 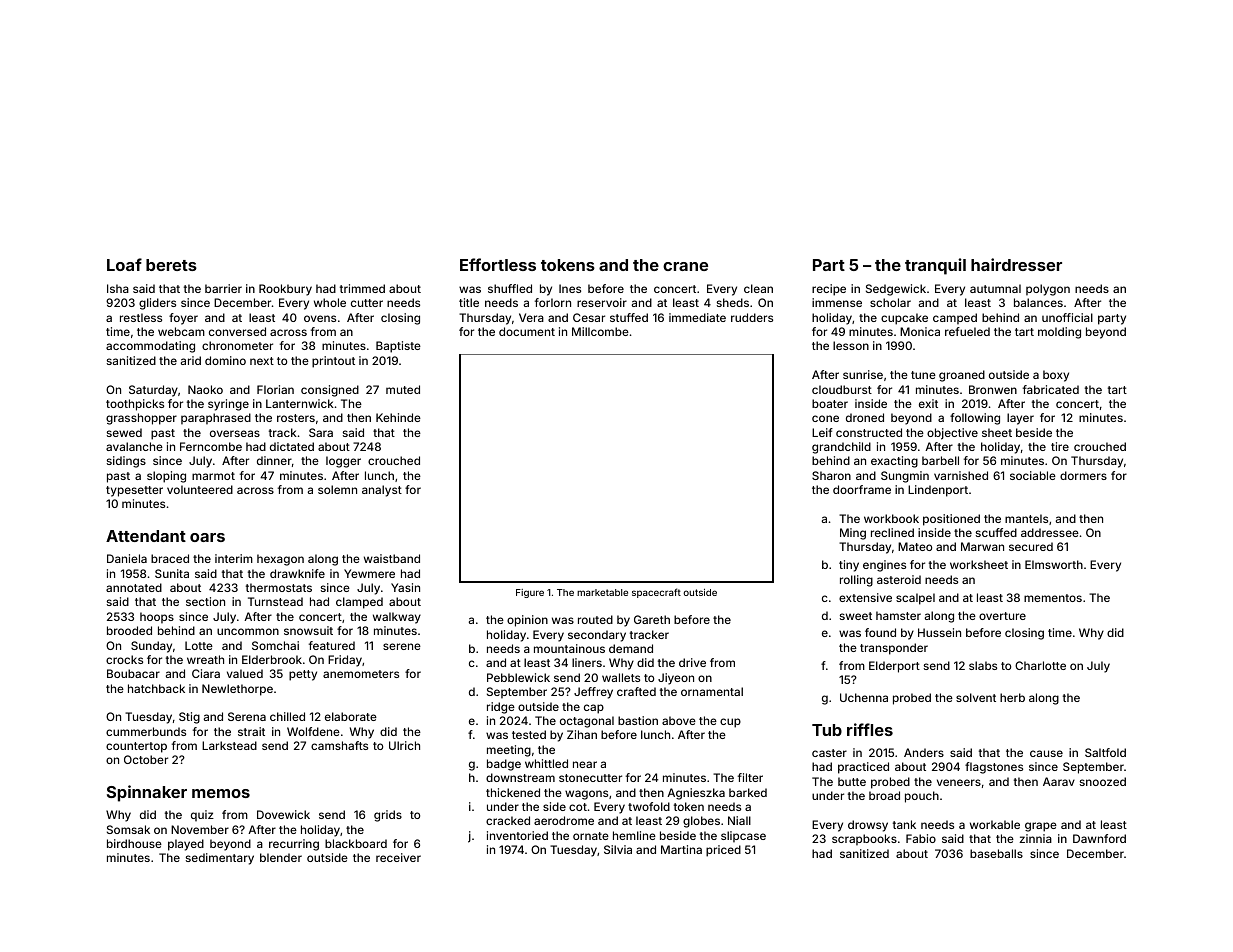 I want to click on walkway, so click(x=397, y=618).
